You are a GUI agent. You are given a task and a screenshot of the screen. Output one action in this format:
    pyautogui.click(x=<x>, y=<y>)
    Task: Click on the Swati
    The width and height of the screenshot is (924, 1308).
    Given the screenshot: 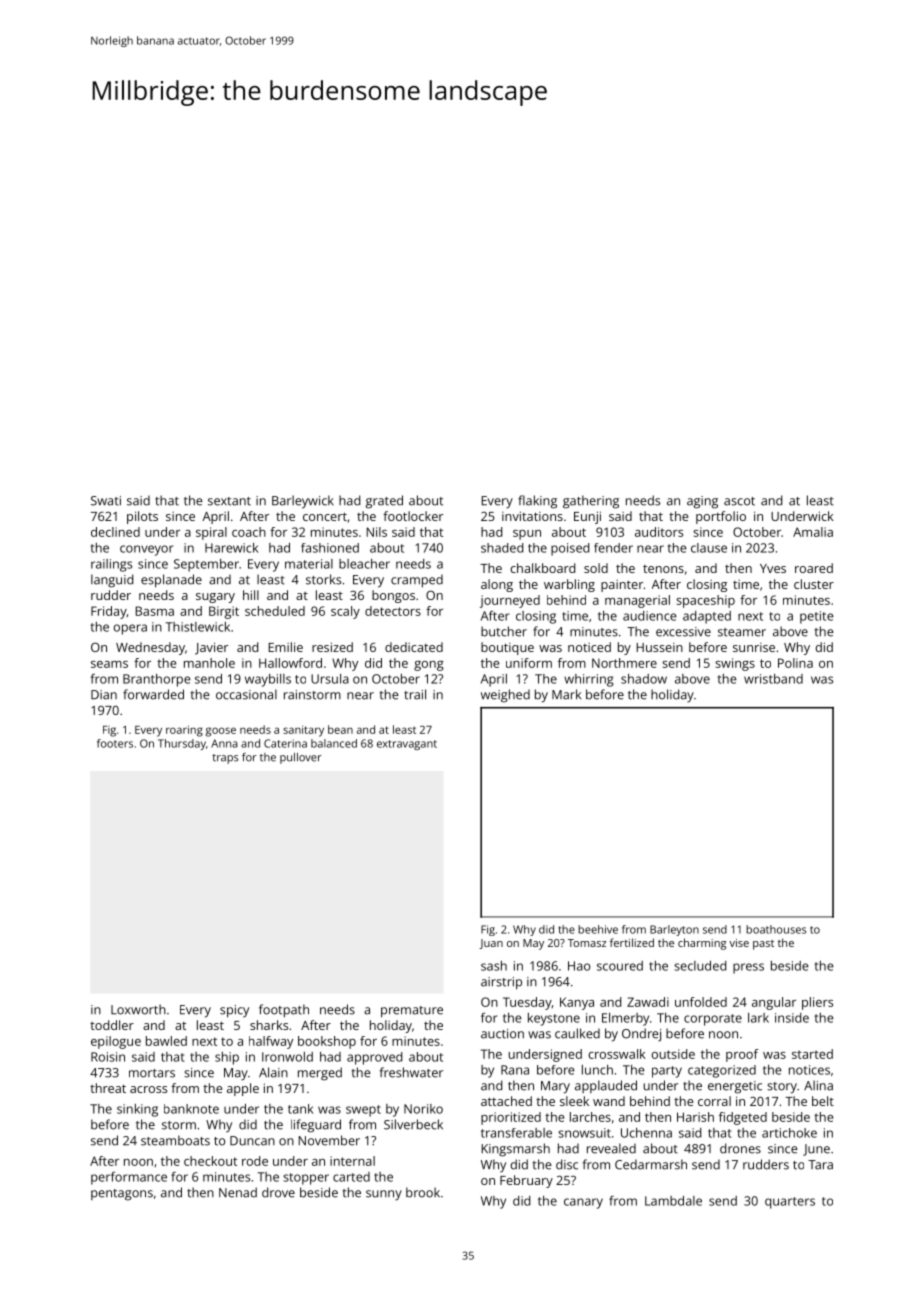 What is the action you would take?
    pyautogui.click(x=106, y=501)
